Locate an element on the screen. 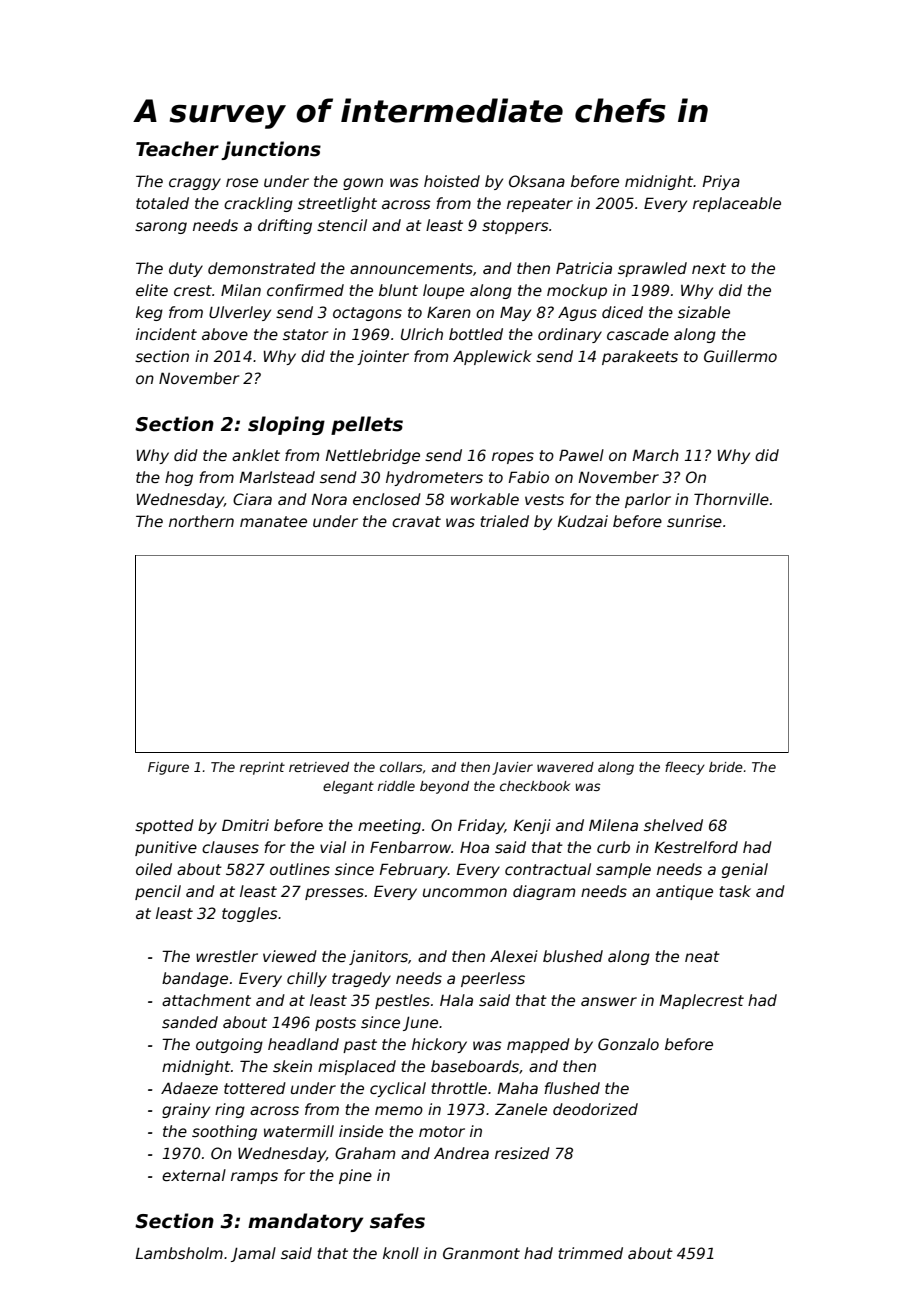  vial is located at coordinates (333, 847).
